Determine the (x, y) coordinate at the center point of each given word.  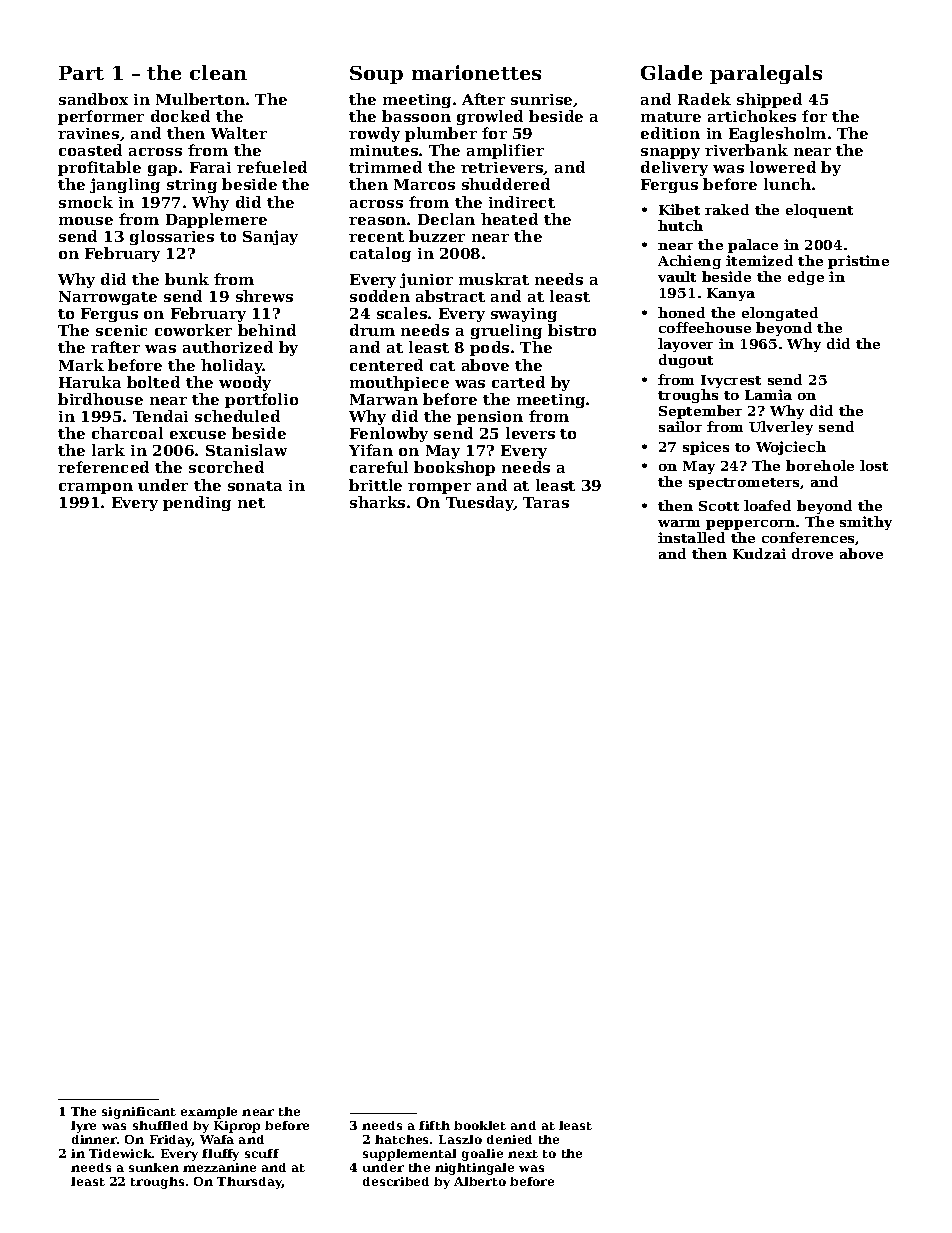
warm (679, 523)
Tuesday (480, 503)
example (209, 1113)
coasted (90, 150)
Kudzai (759, 553)
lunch (787, 184)
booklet (480, 1125)
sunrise (541, 99)
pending (197, 503)
